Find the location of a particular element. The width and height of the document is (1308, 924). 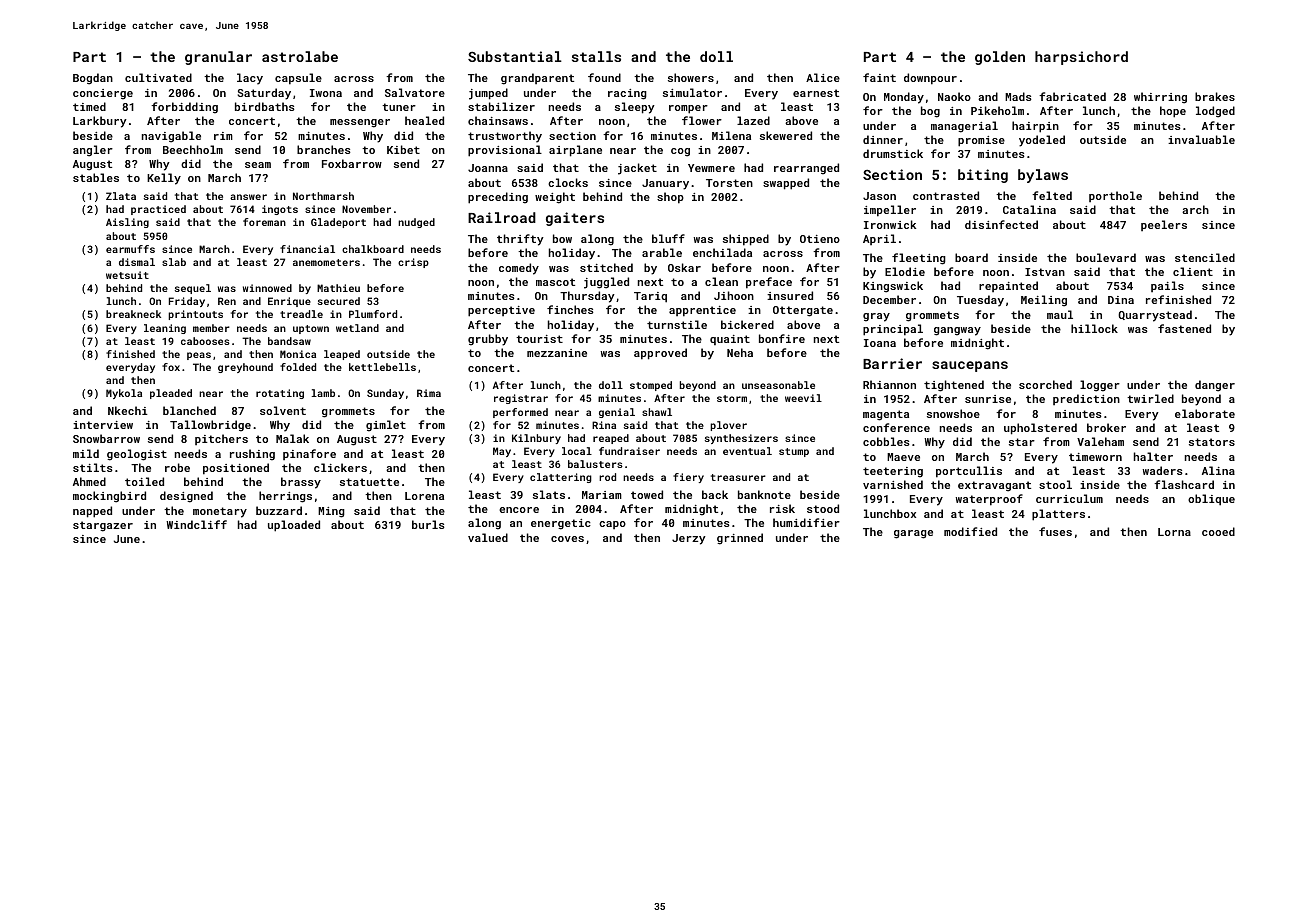

tourist is located at coordinates (539, 339).
